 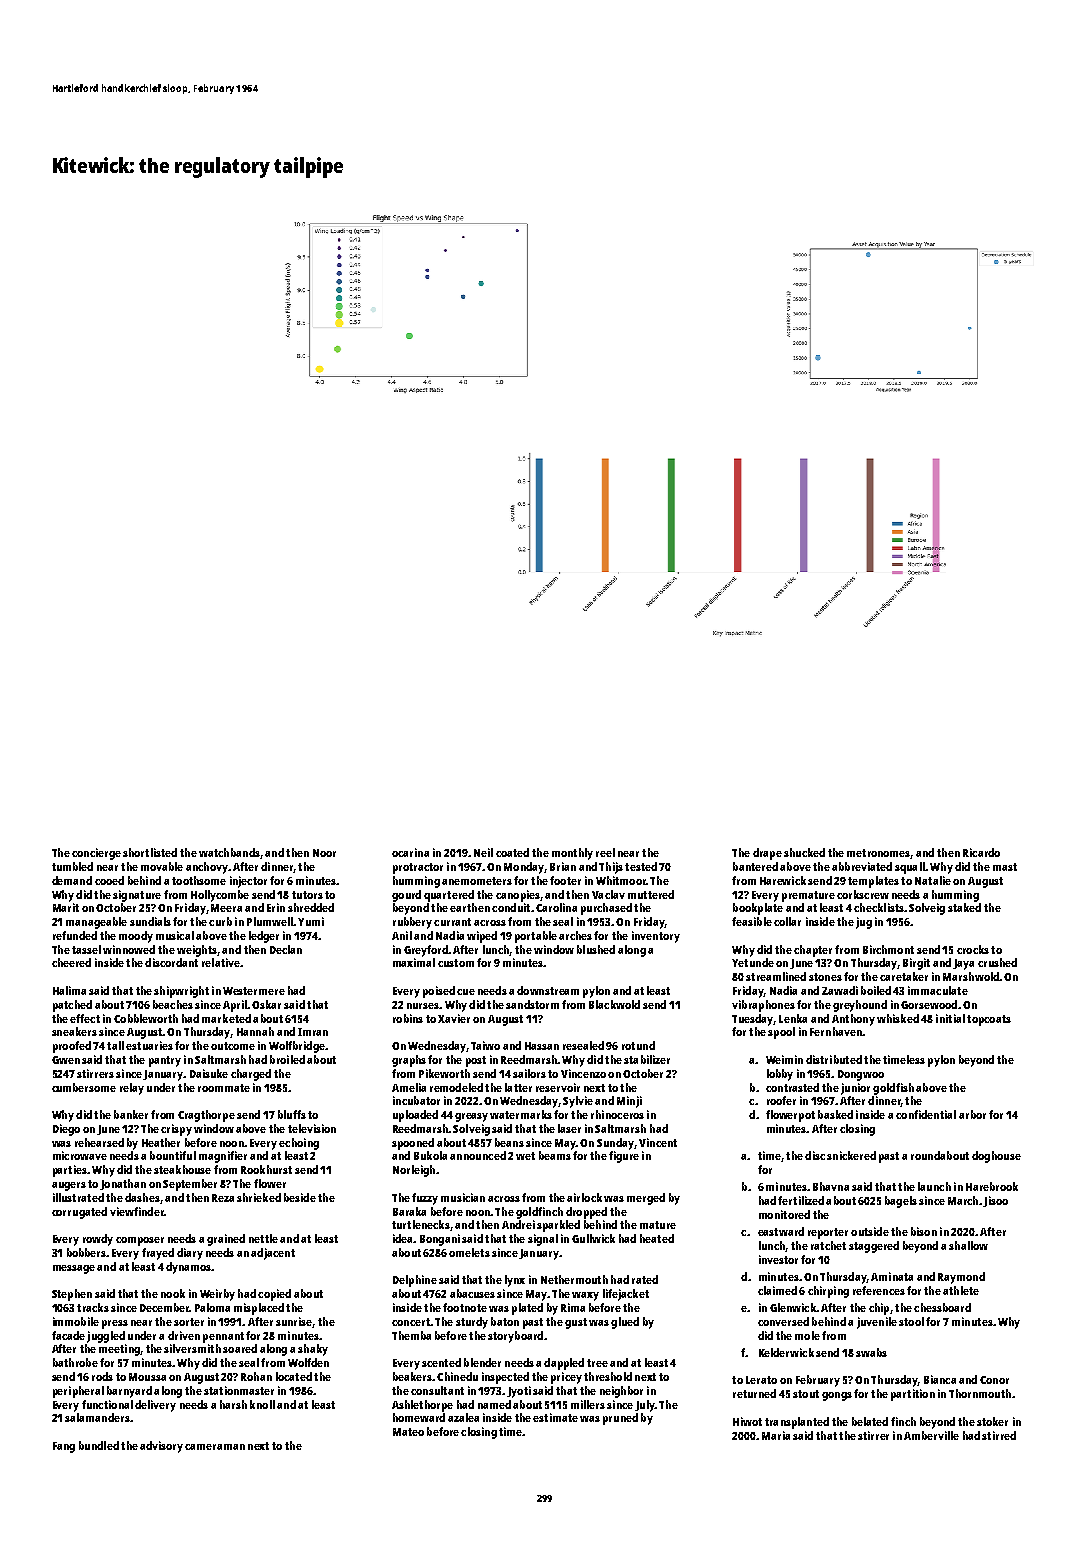 I want to click on Hassan, so click(x=542, y=1046).
